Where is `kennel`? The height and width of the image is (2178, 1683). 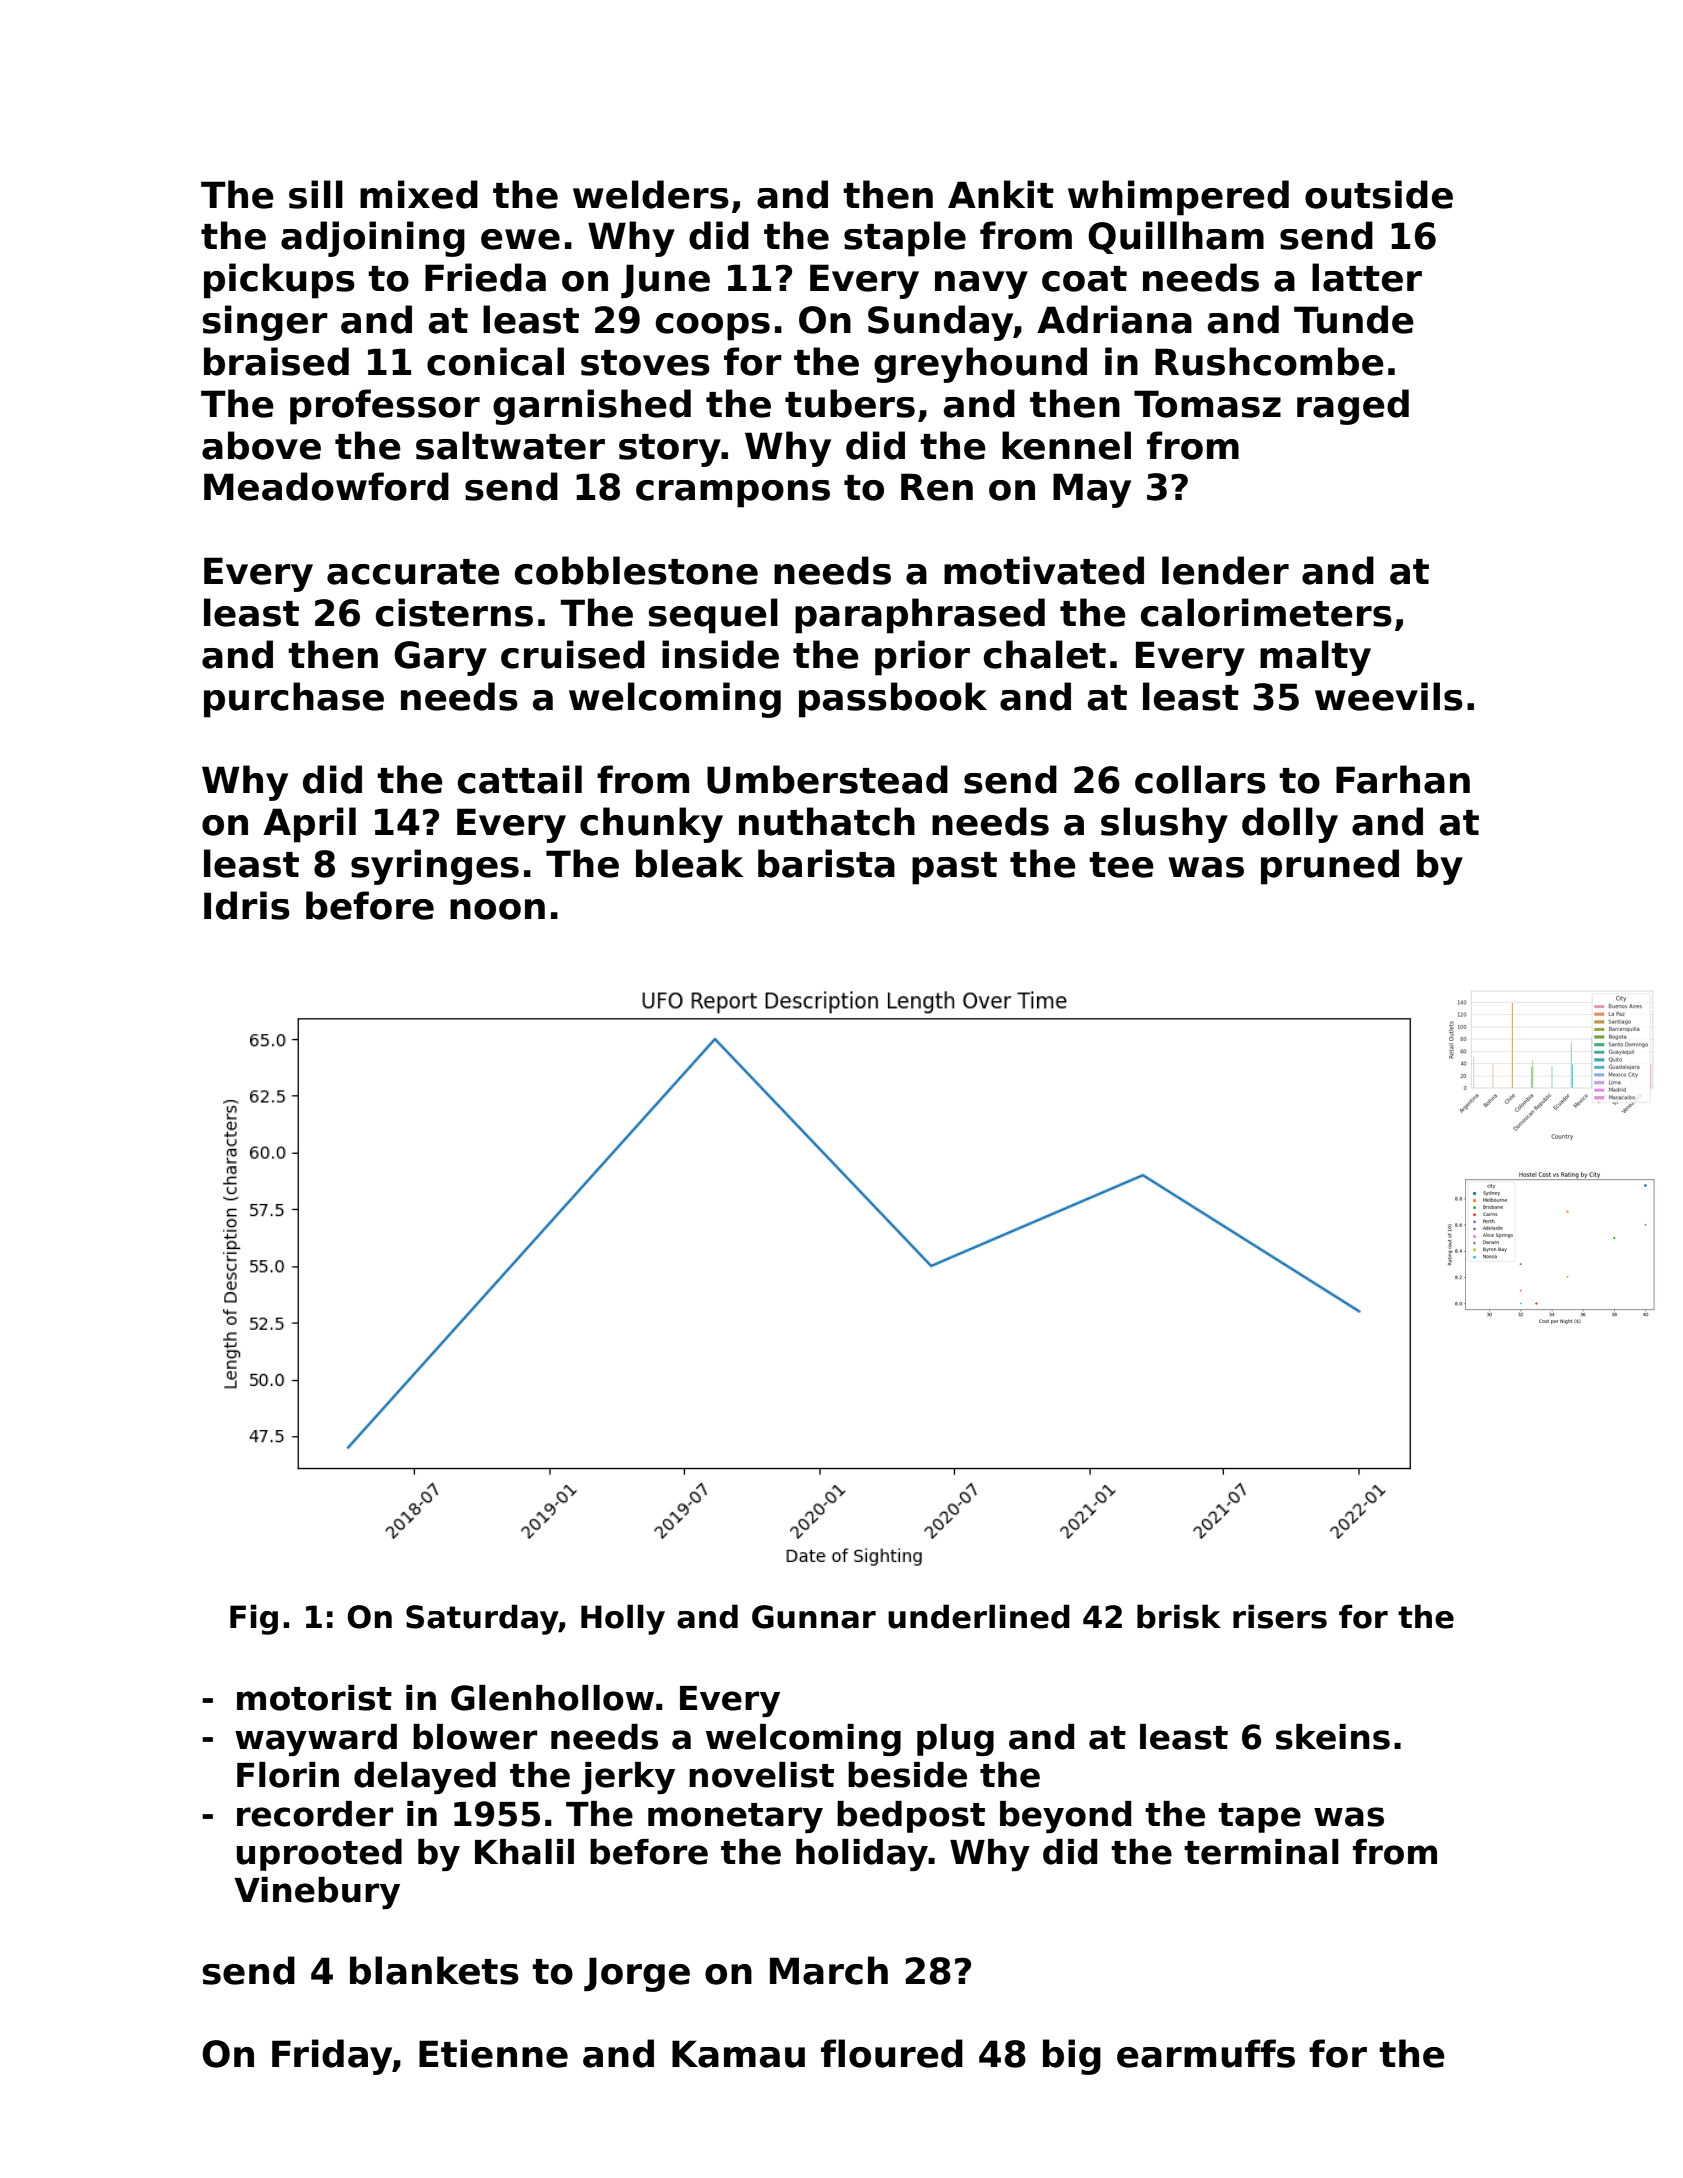 kennel is located at coordinates (1066, 445).
